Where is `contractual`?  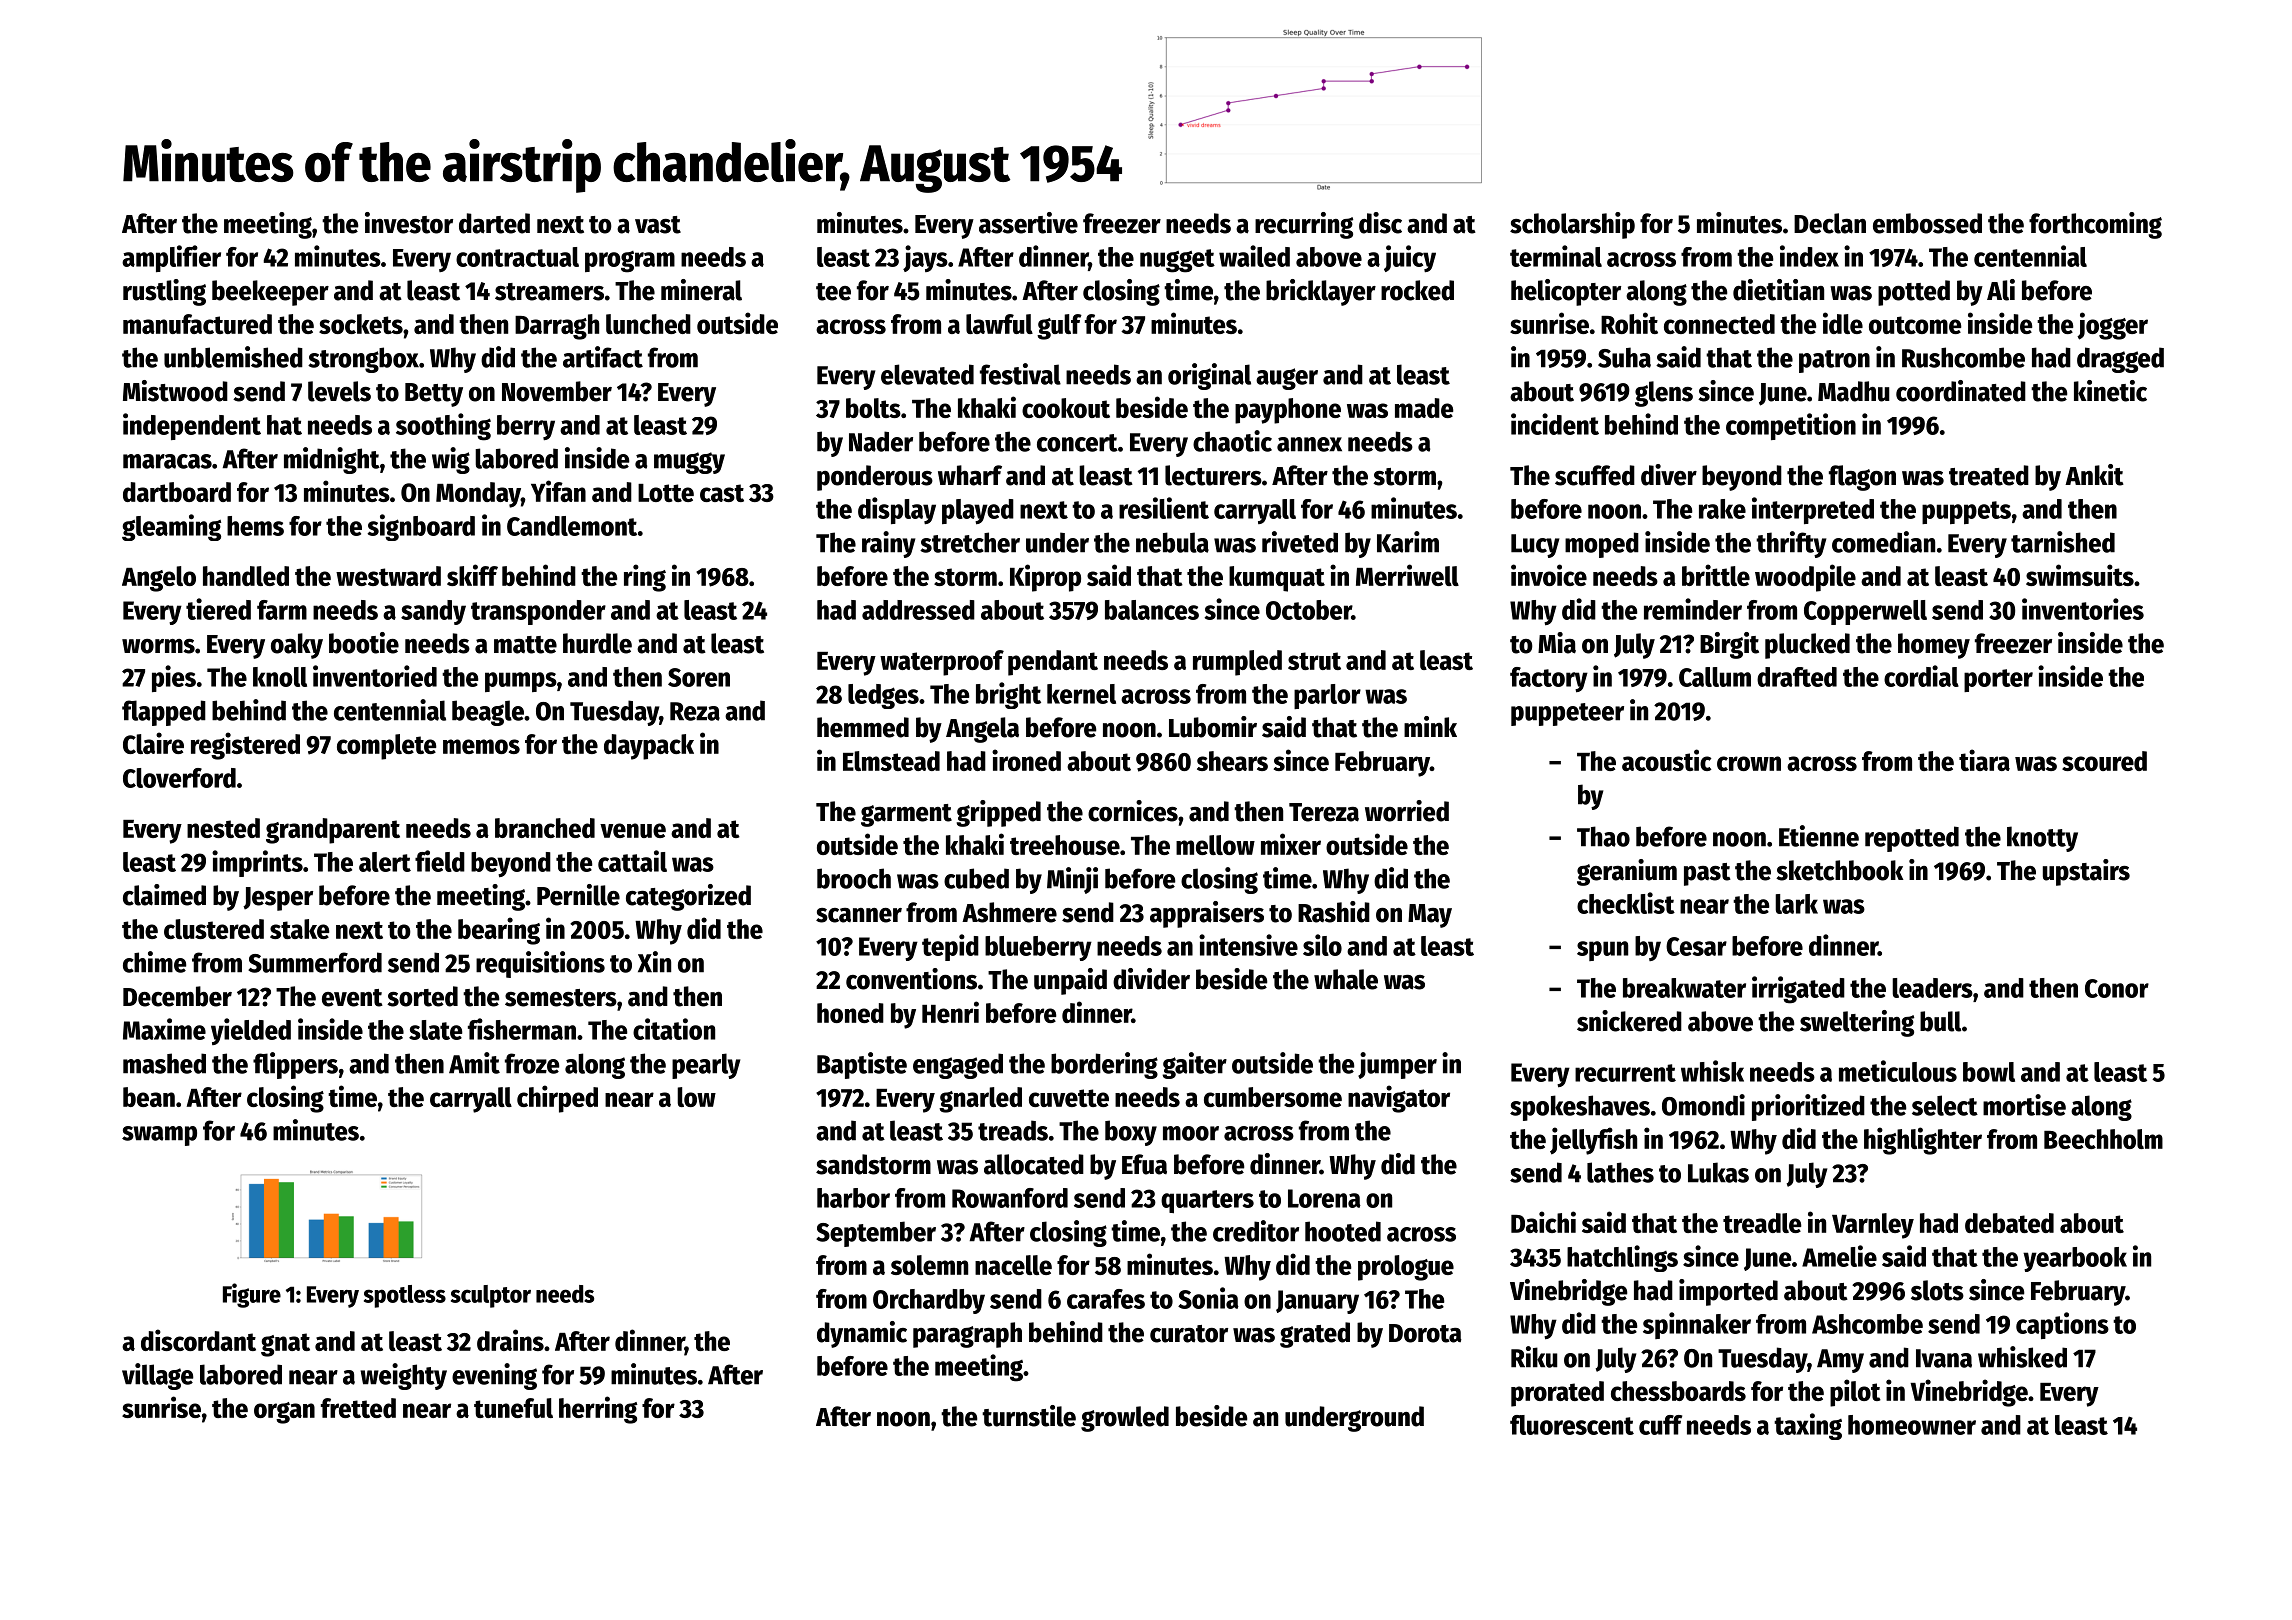 contractual is located at coordinates (517, 257).
